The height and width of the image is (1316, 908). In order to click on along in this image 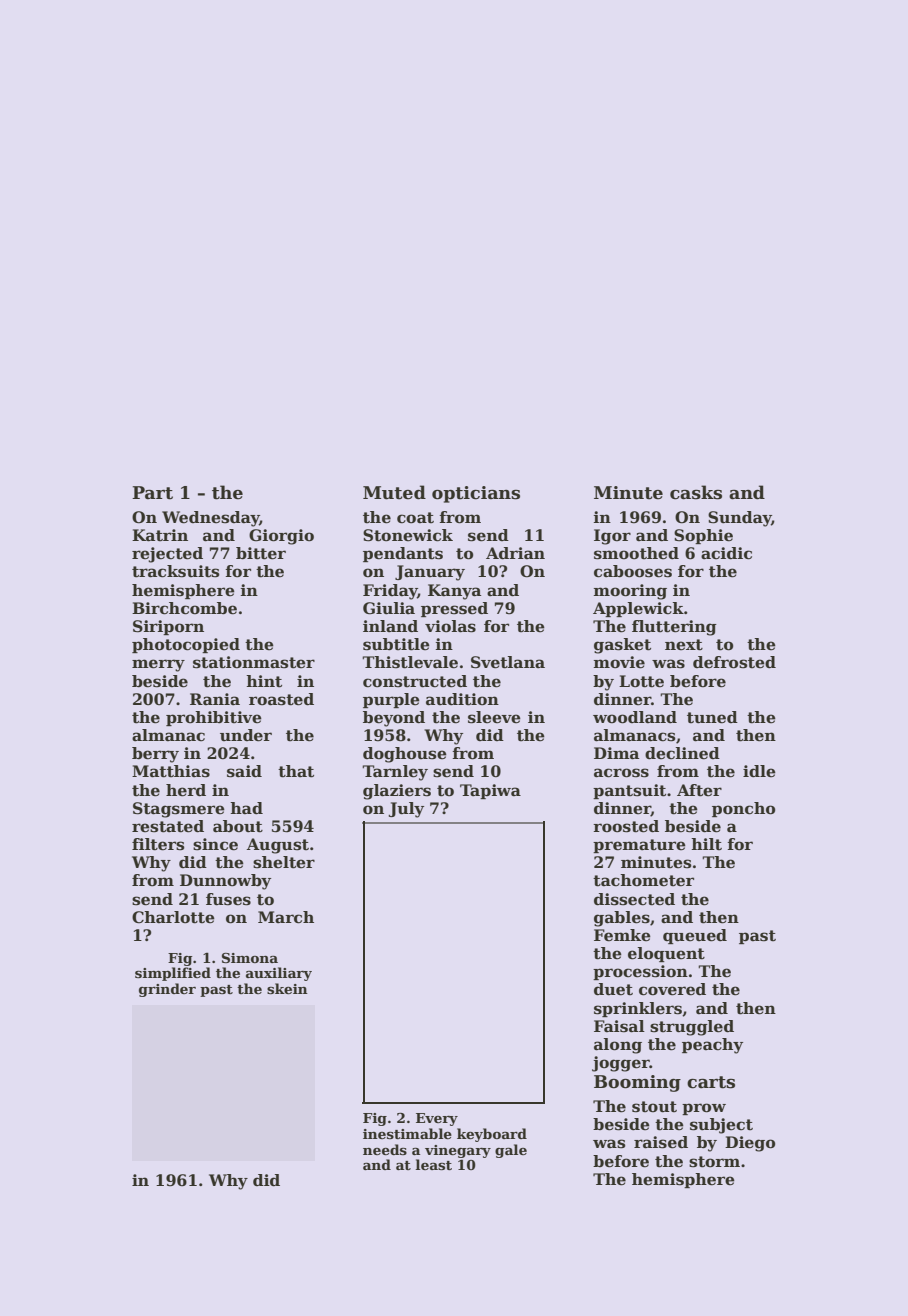, I will do `click(618, 1046)`.
